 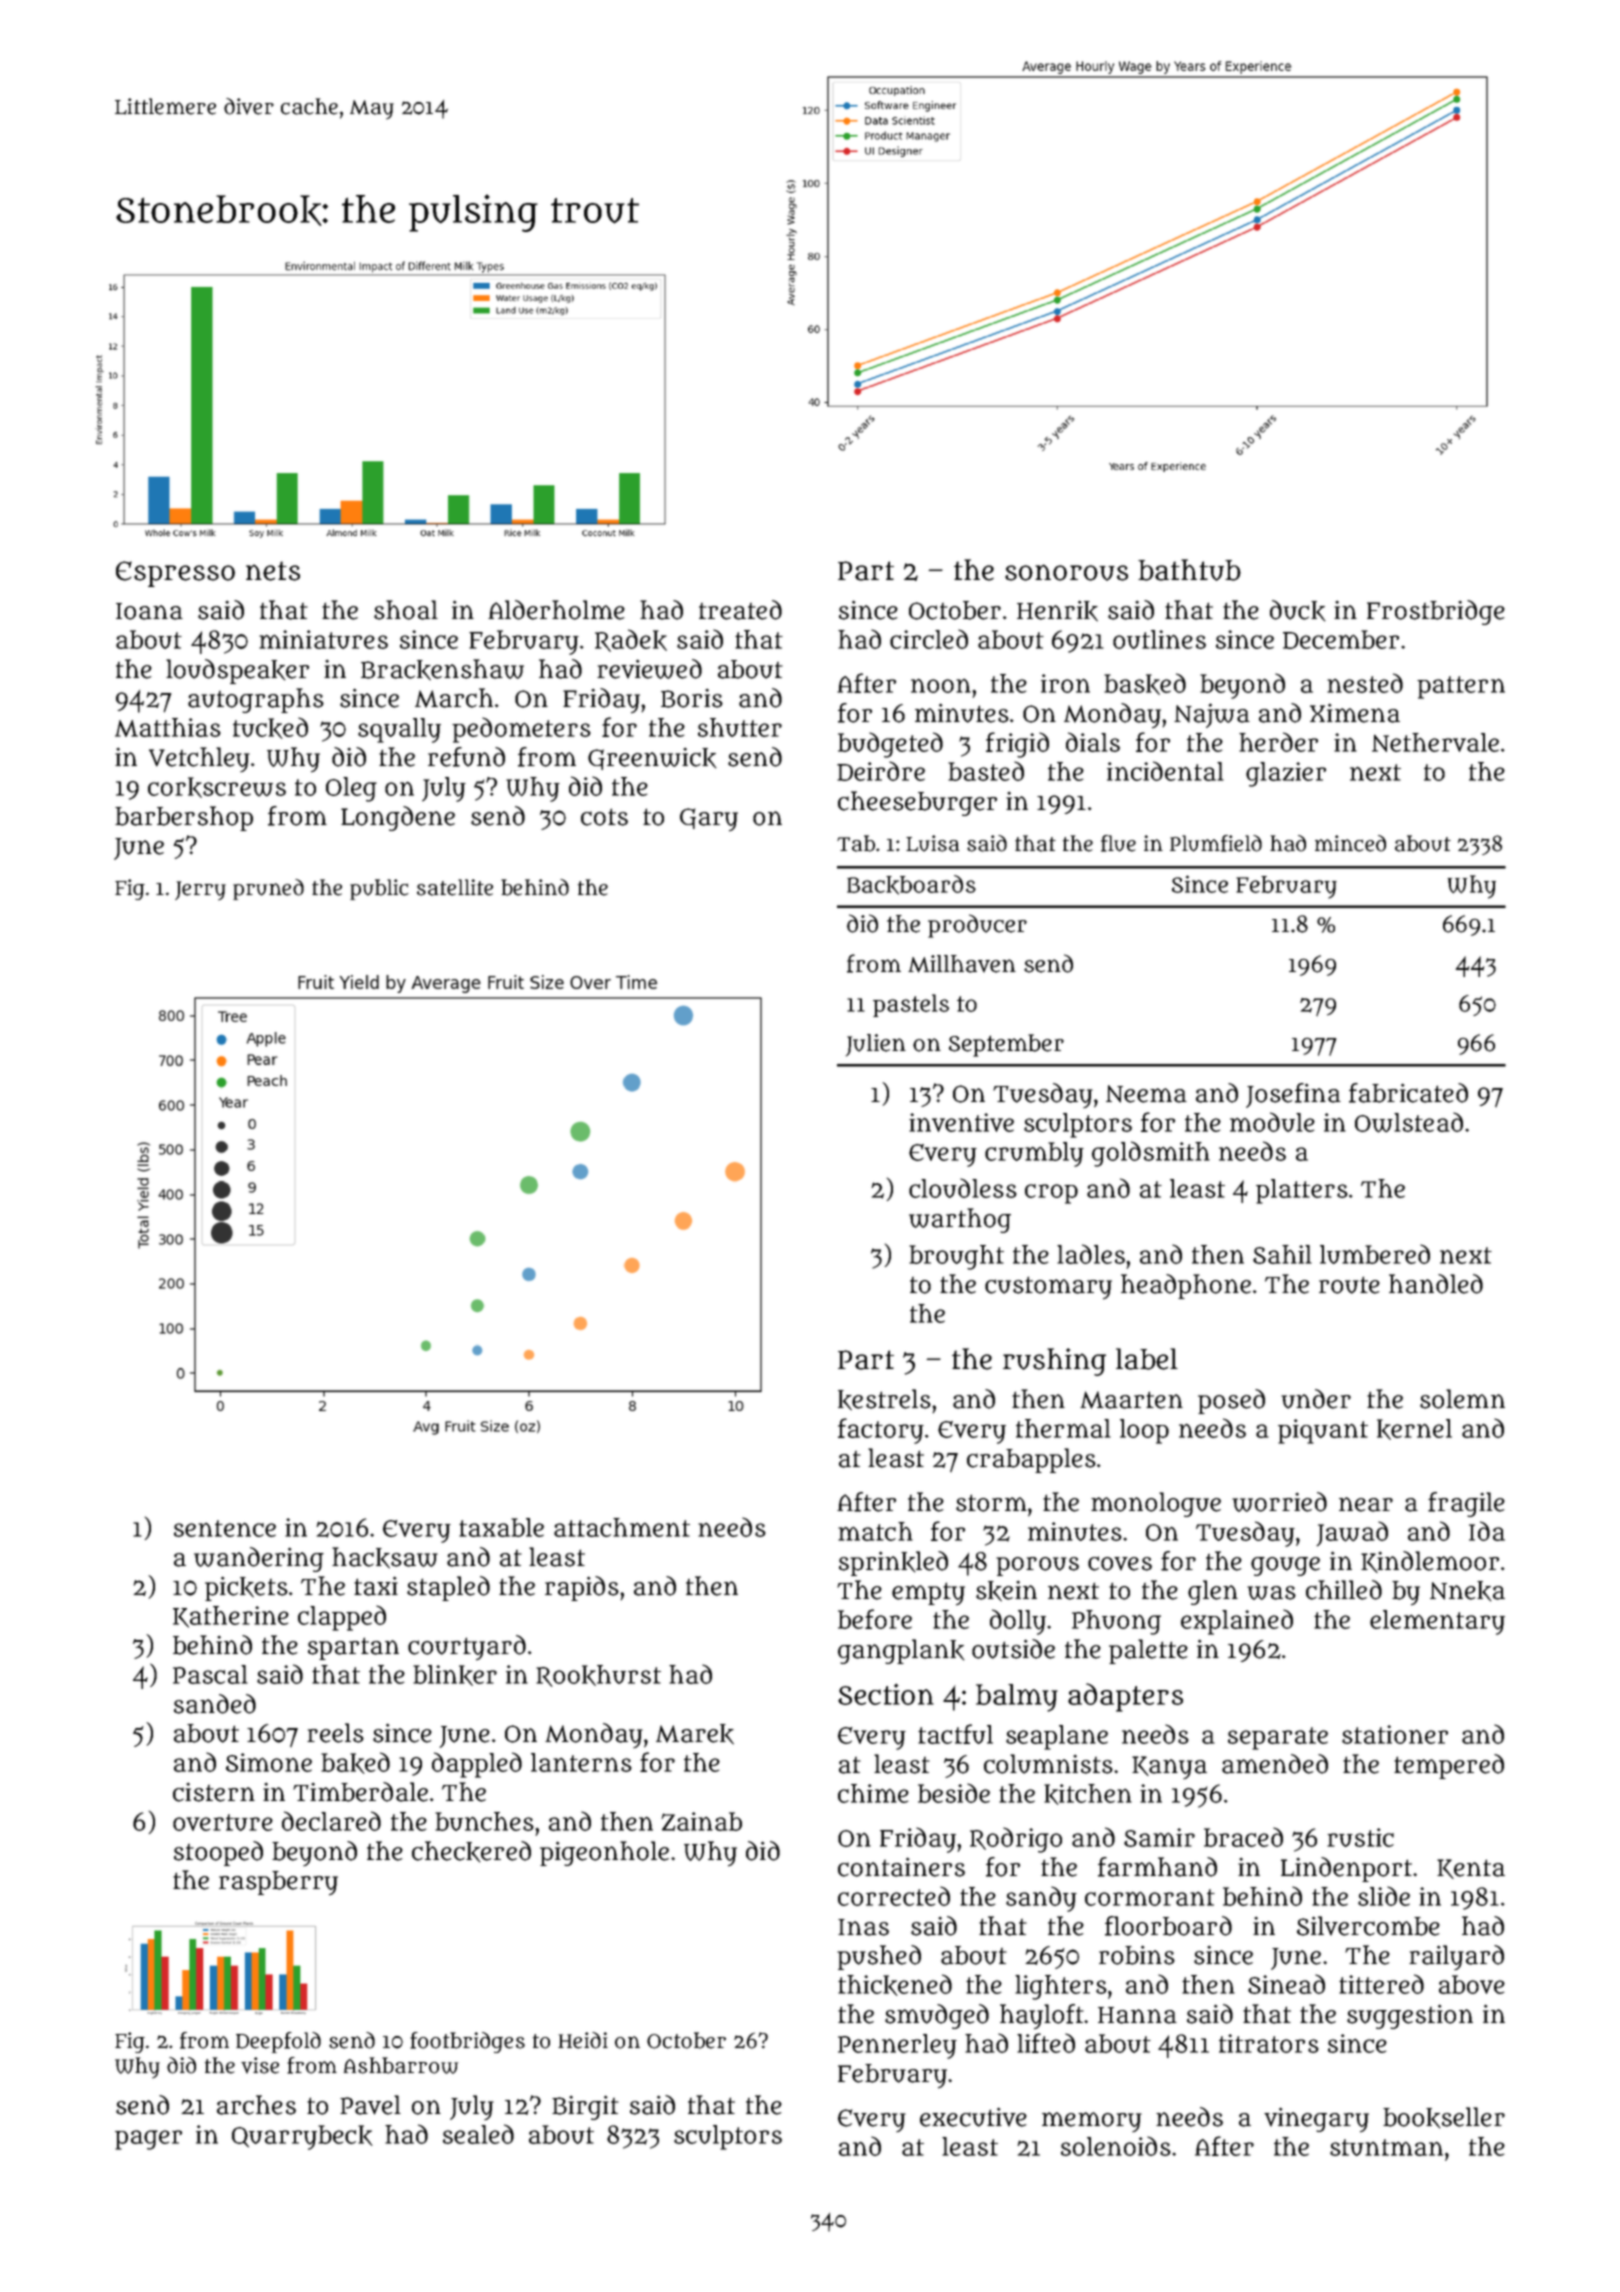 I want to click on fabricated, so click(x=1408, y=1093).
